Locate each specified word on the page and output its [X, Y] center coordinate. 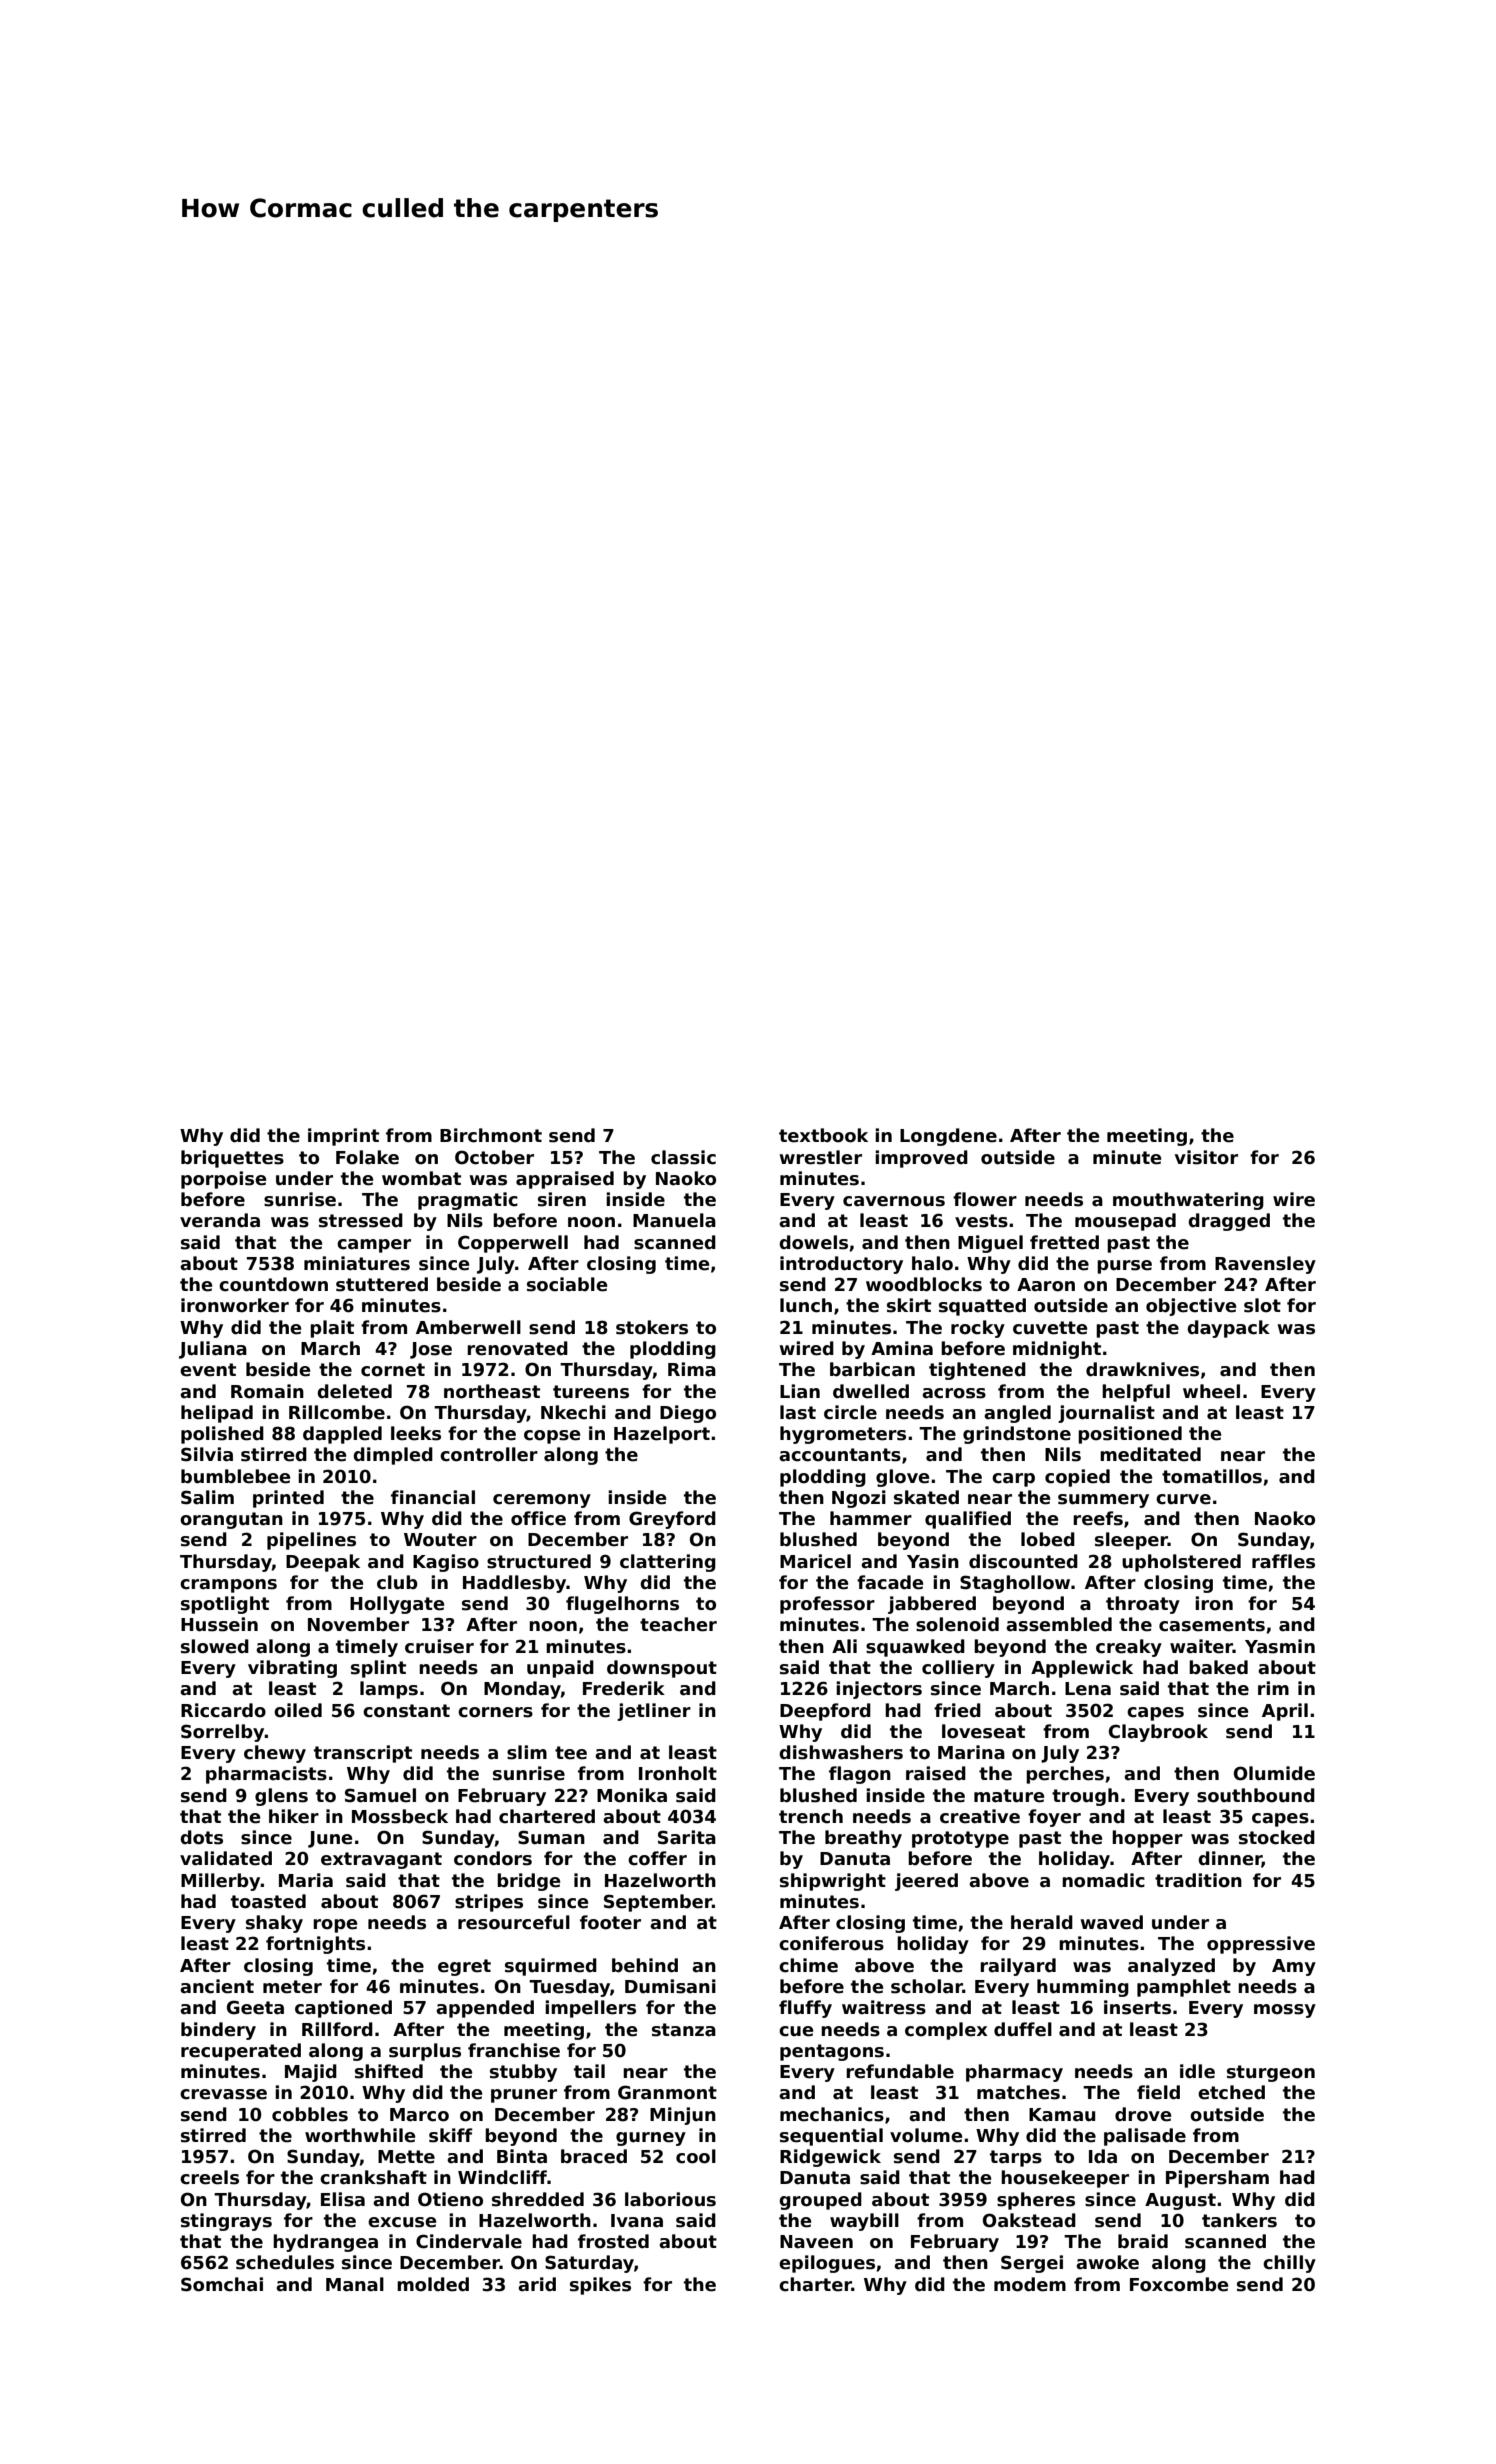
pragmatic [468, 1201]
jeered [926, 1882]
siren [562, 1199]
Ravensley [1265, 1265]
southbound [1256, 1795]
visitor [1206, 1157]
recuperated [241, 2052]
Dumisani [670, 1986]
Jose [431, 1350]
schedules [285, 2262]
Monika [632, 1795]
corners [495, 1712]
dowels [813, 1242]
